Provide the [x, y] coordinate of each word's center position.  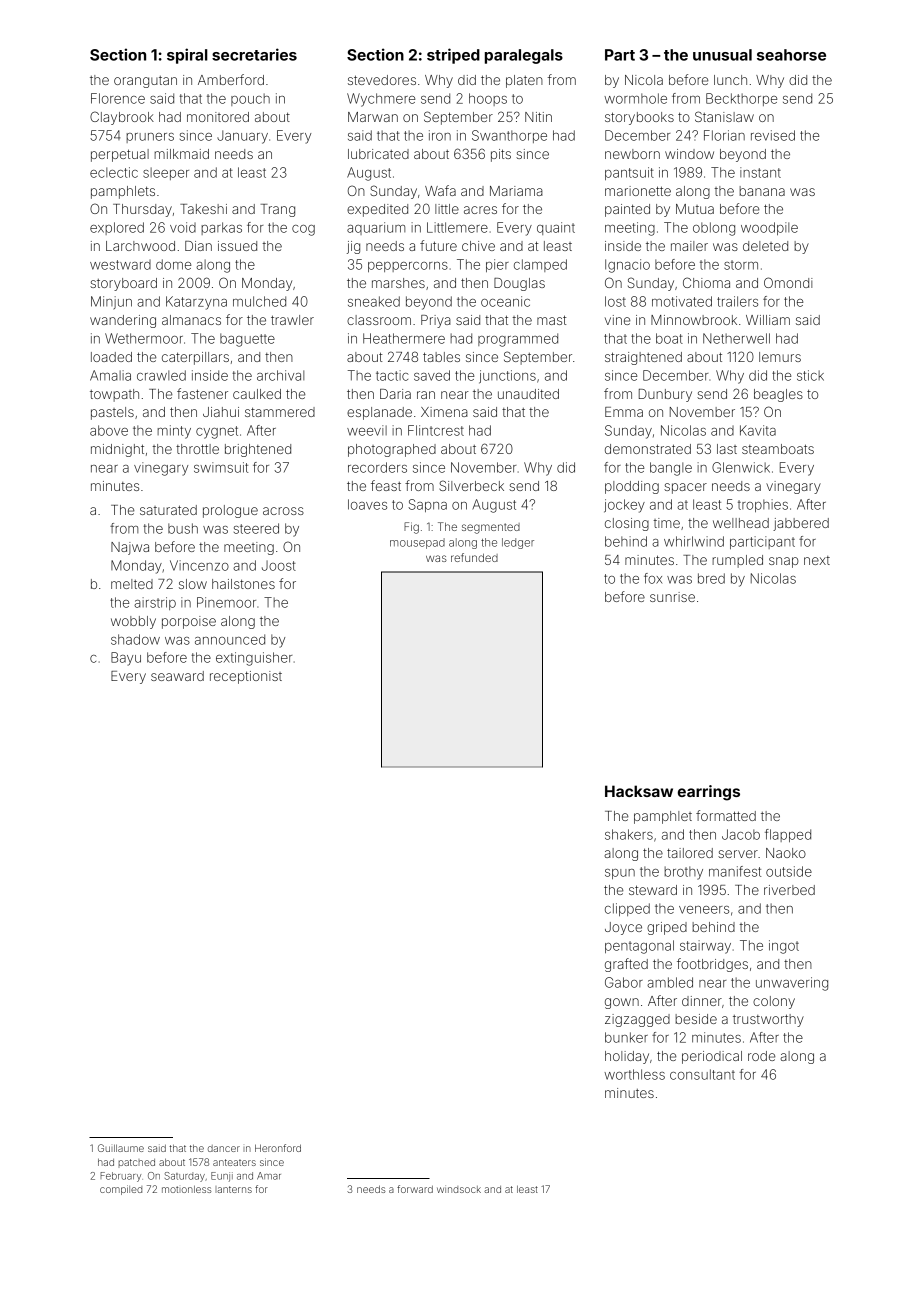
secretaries [254, 54]
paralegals [524, 56]
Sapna [427, 505]
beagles [778, 395]
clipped [627, 909]
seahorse [791, 55]
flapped [788, 835]
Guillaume [121, 1148]
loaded [111, 357]
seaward [177, 676]
